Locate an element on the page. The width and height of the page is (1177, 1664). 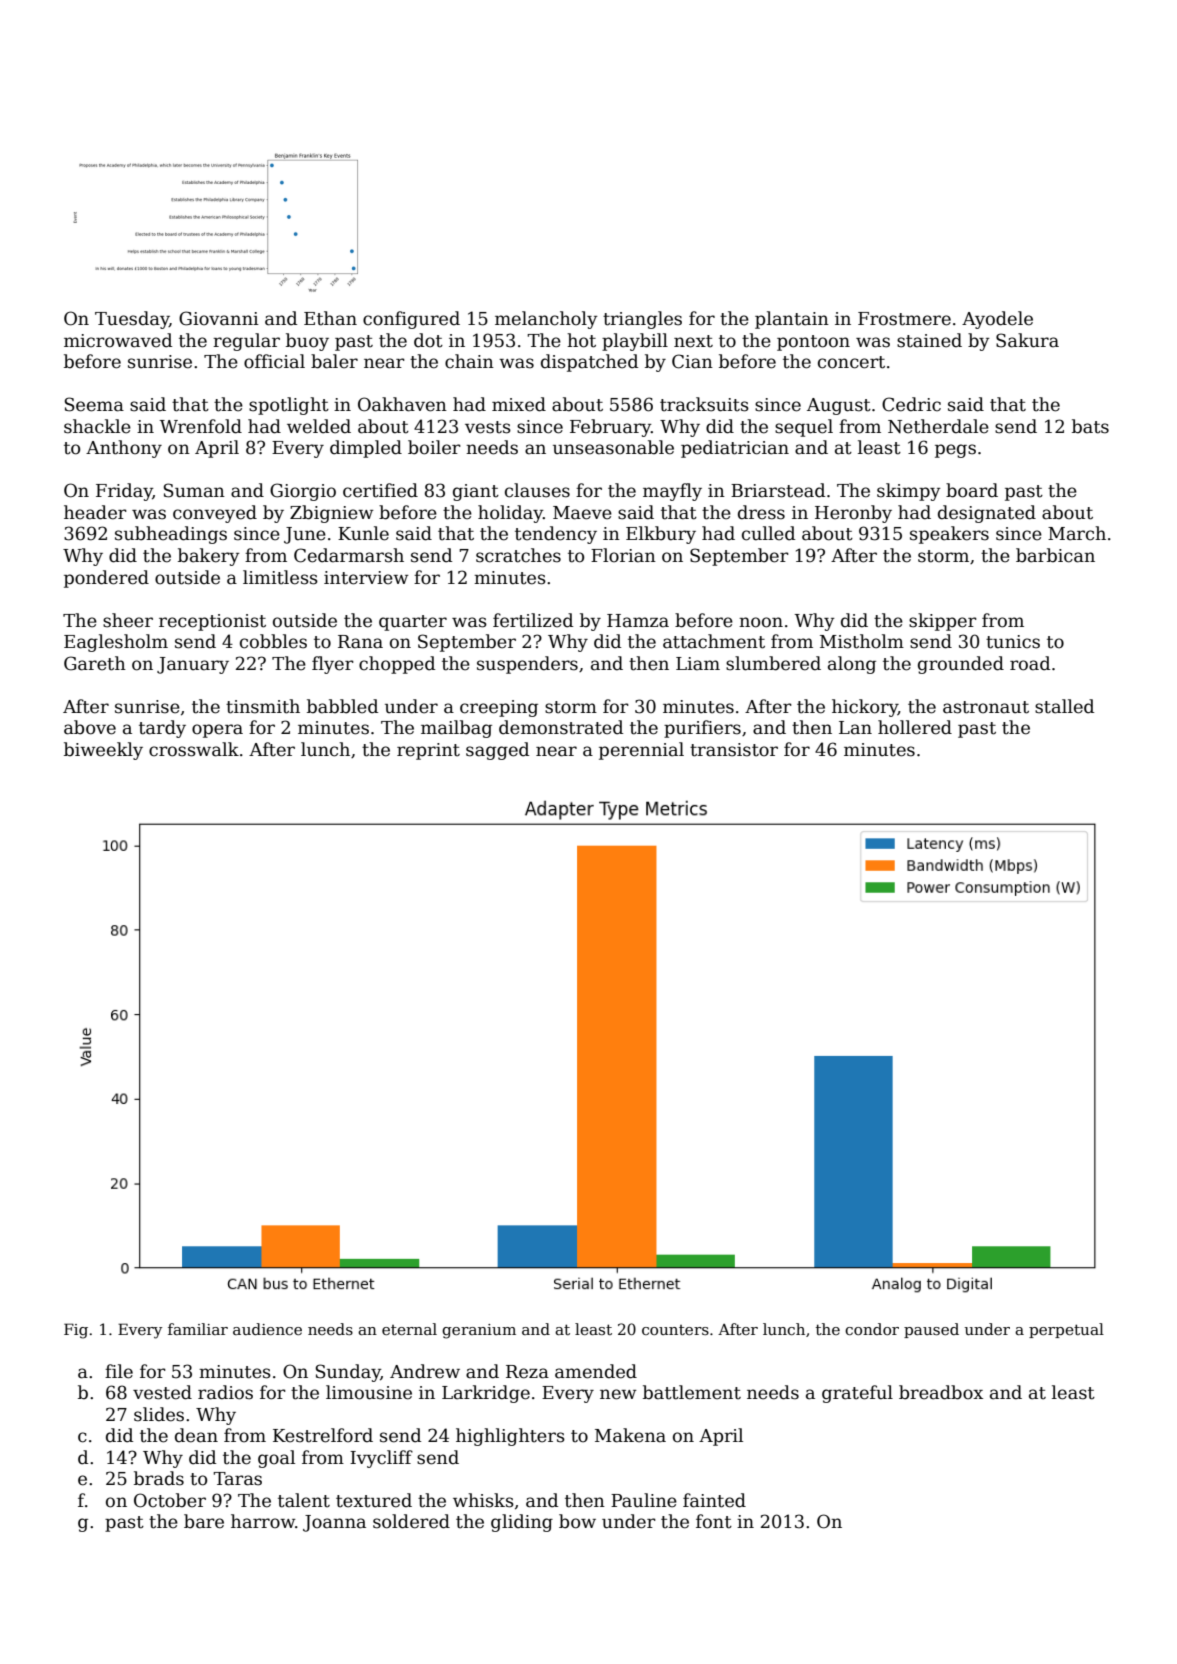
bare is located at coordinates (204, 1521).
